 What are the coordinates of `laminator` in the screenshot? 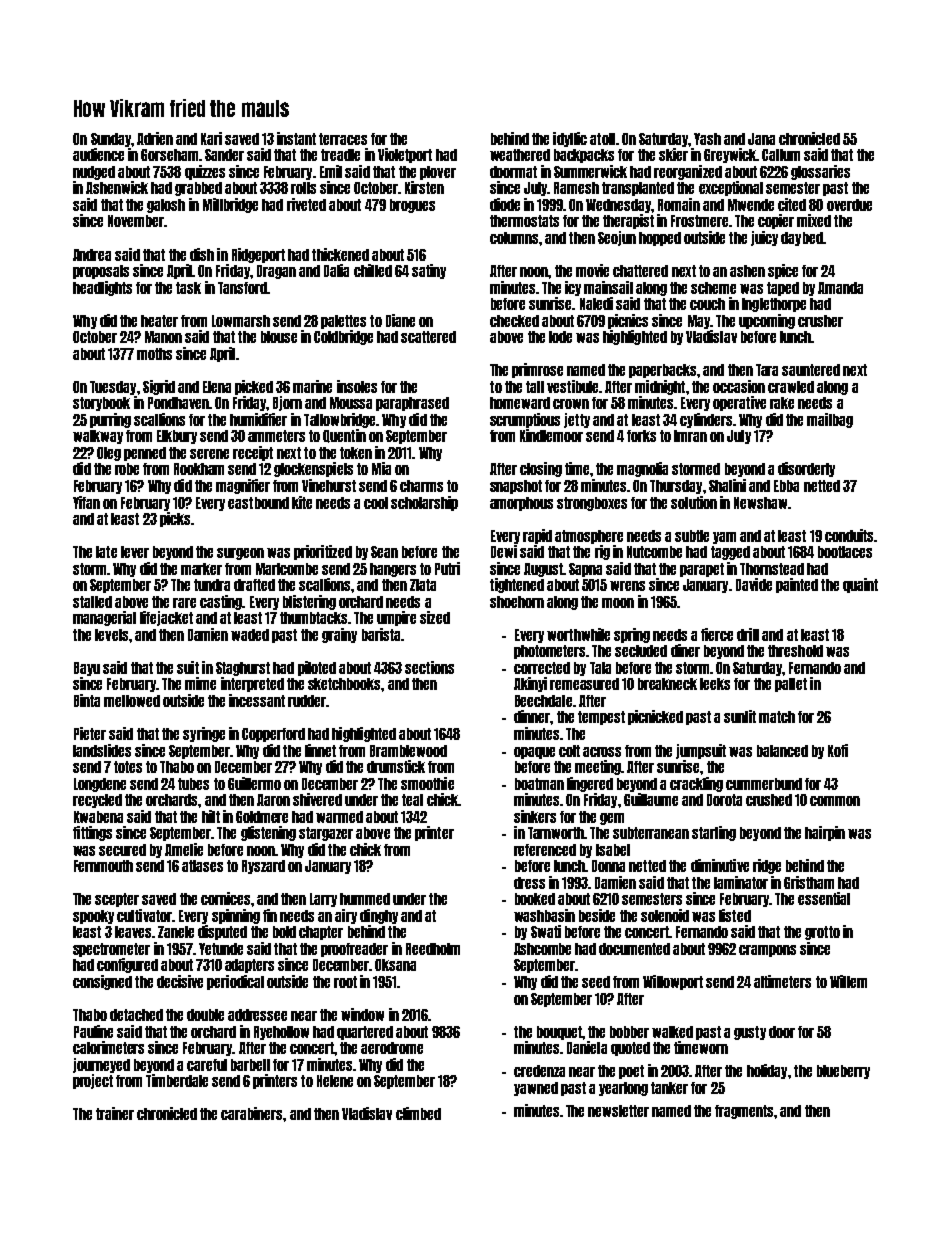 It's located at (741, 882).
